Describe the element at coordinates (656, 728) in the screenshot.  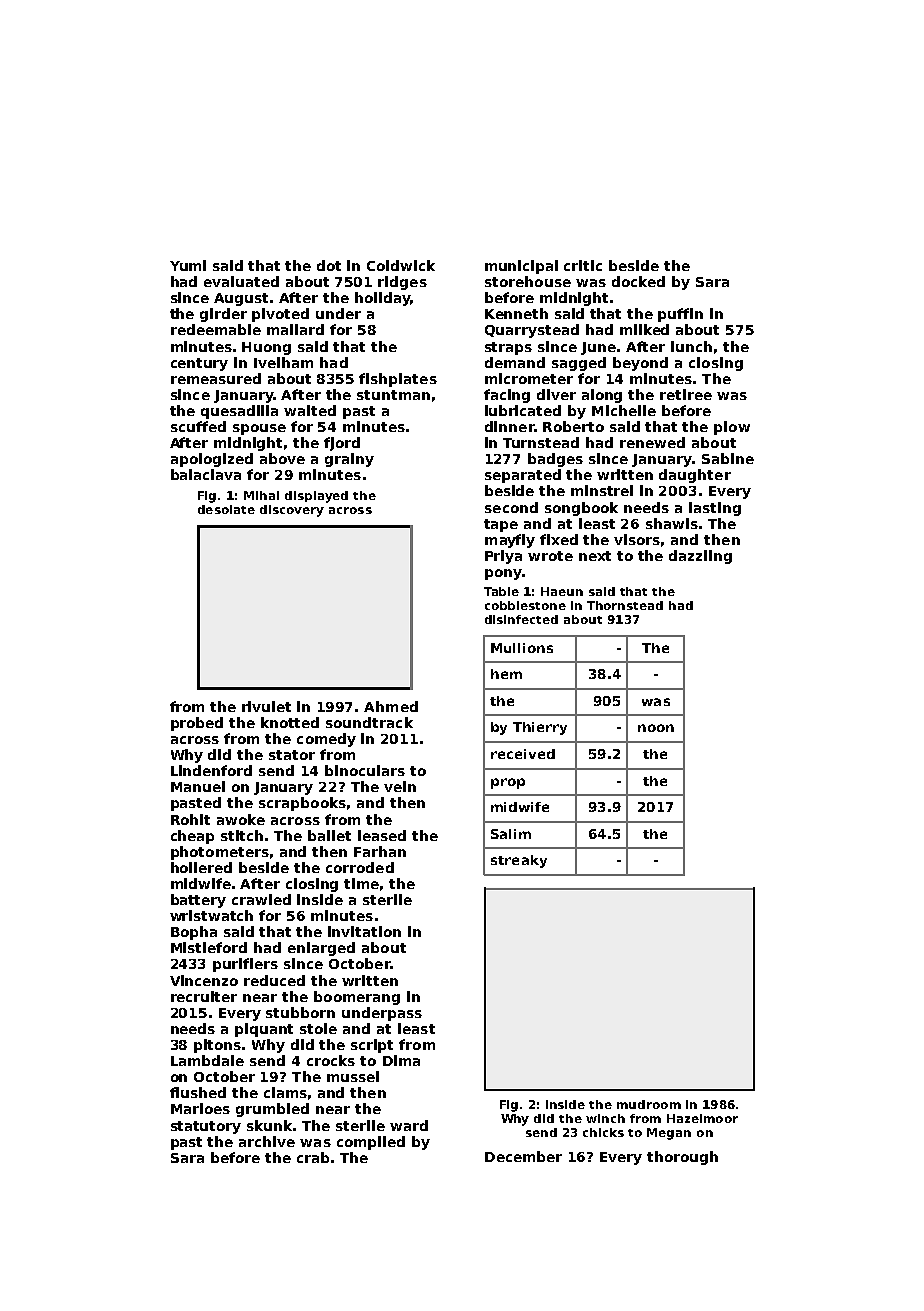
I see `noon` at that location.
